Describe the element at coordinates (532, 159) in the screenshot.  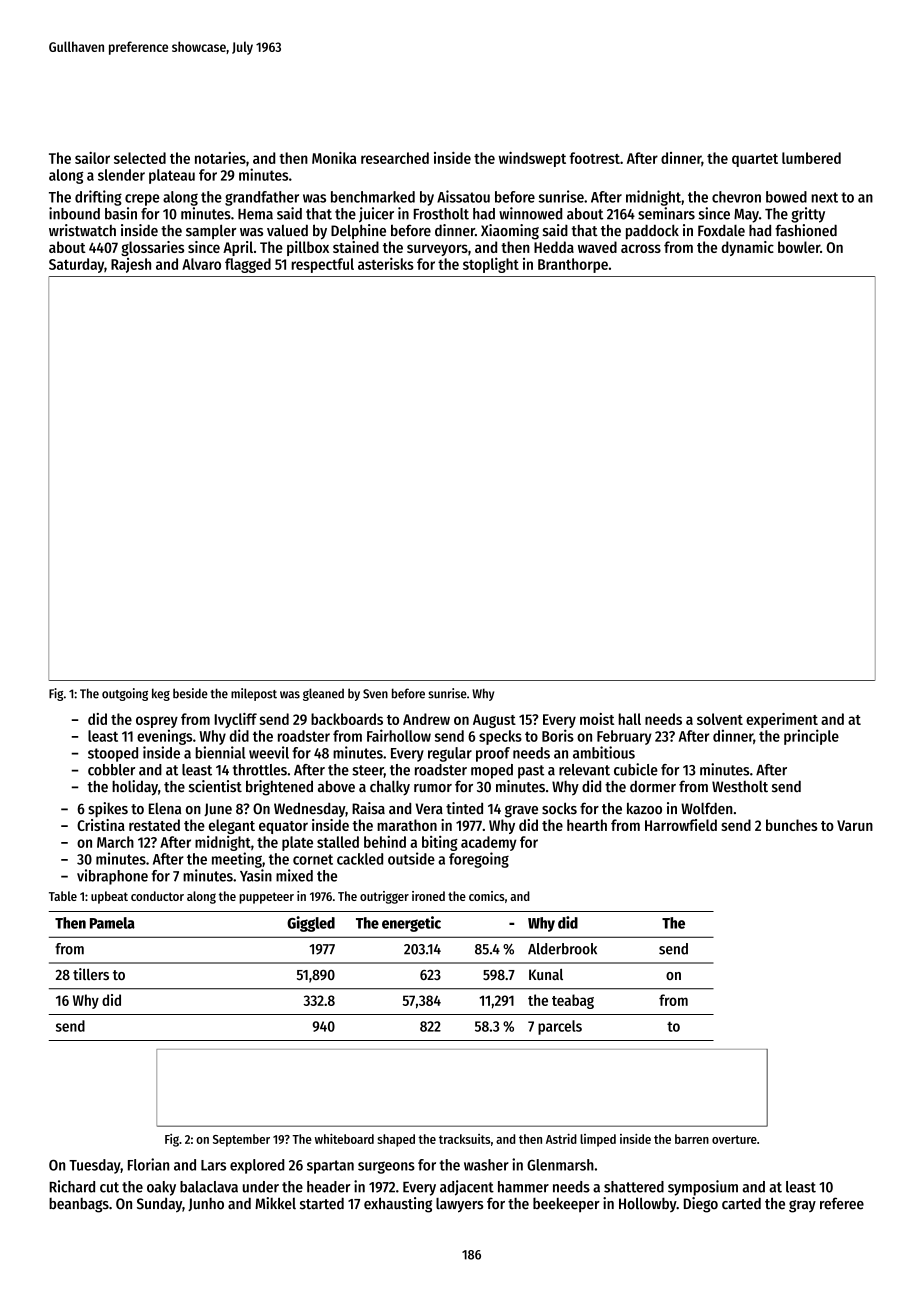
I see `windswept` at that location.
